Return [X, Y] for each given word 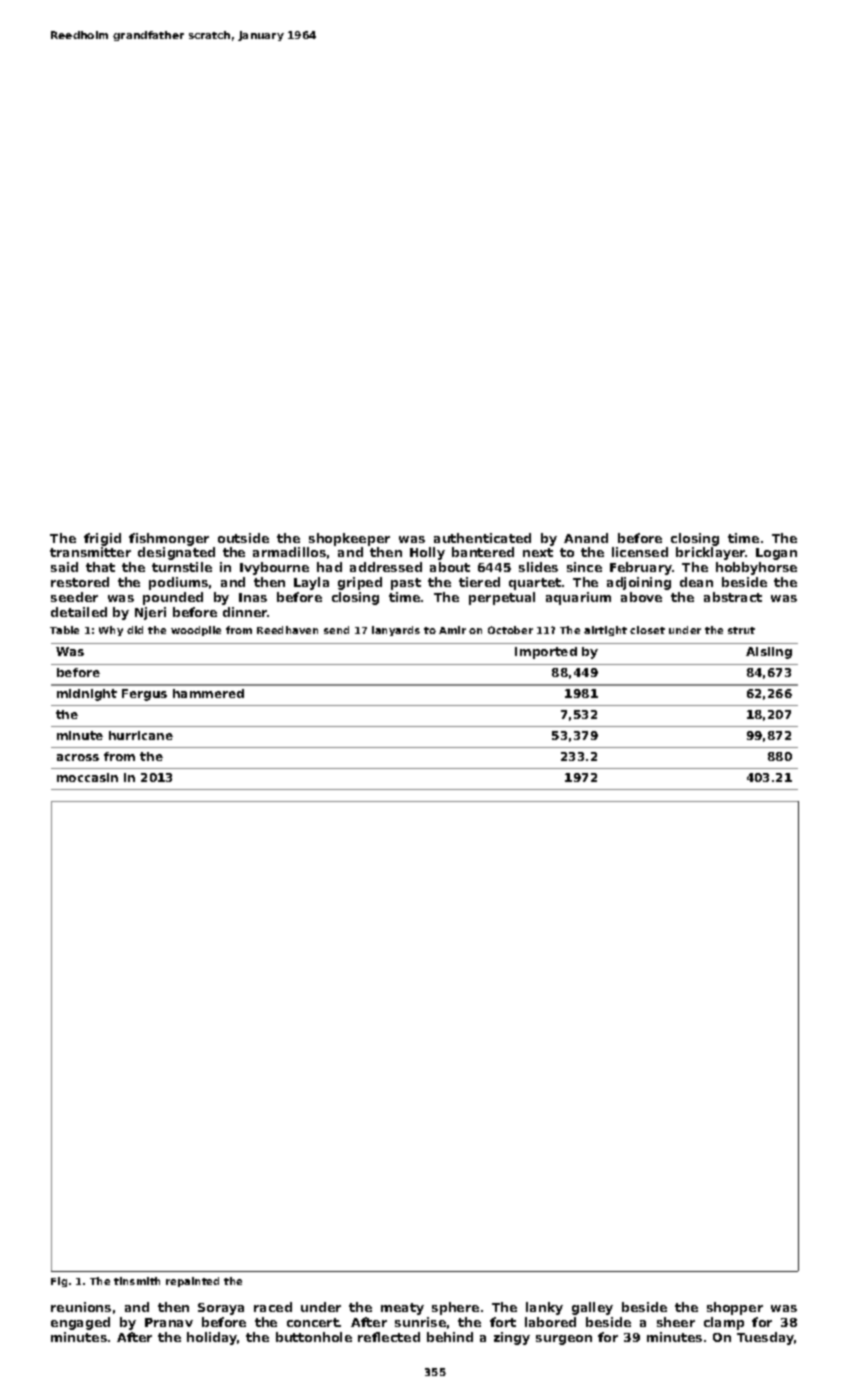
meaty [402, 1309]
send [336, 630]
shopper [735, 1308]
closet [647, 630]
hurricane [141, 735]
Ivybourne [274, 568]
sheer [676, 1322]
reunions [81, 1307]
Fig [59, 1282]
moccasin [87, 777]
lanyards [396, 631]
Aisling [769, 653]
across [78, 757]
